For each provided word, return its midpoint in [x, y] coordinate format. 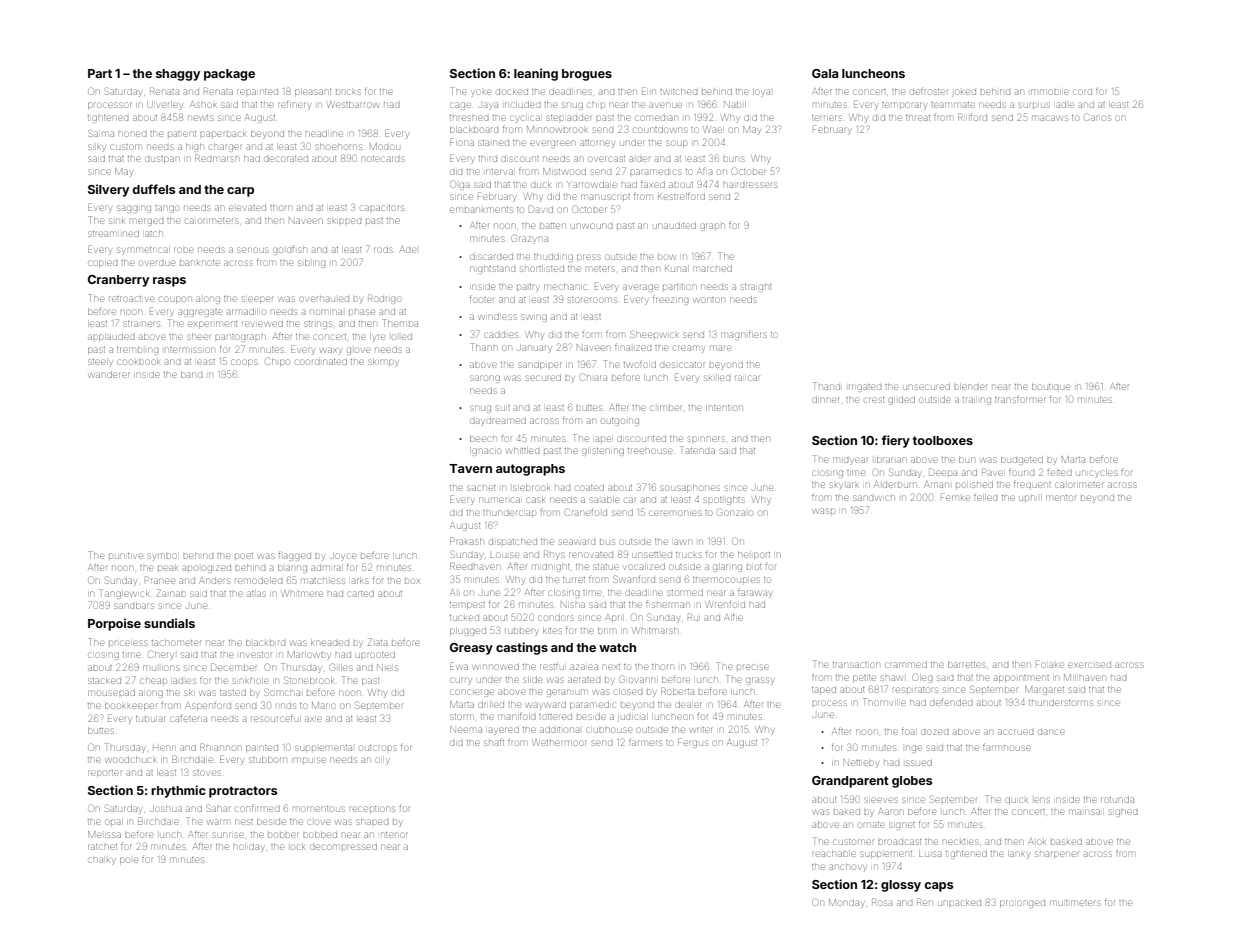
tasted [233, 692]
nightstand [492, 270]
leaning [536, 74]
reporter [104, 773]
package [229, 75]
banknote [200, 263]
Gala [825, 73]
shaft [494, 743]
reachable [833, 854]
